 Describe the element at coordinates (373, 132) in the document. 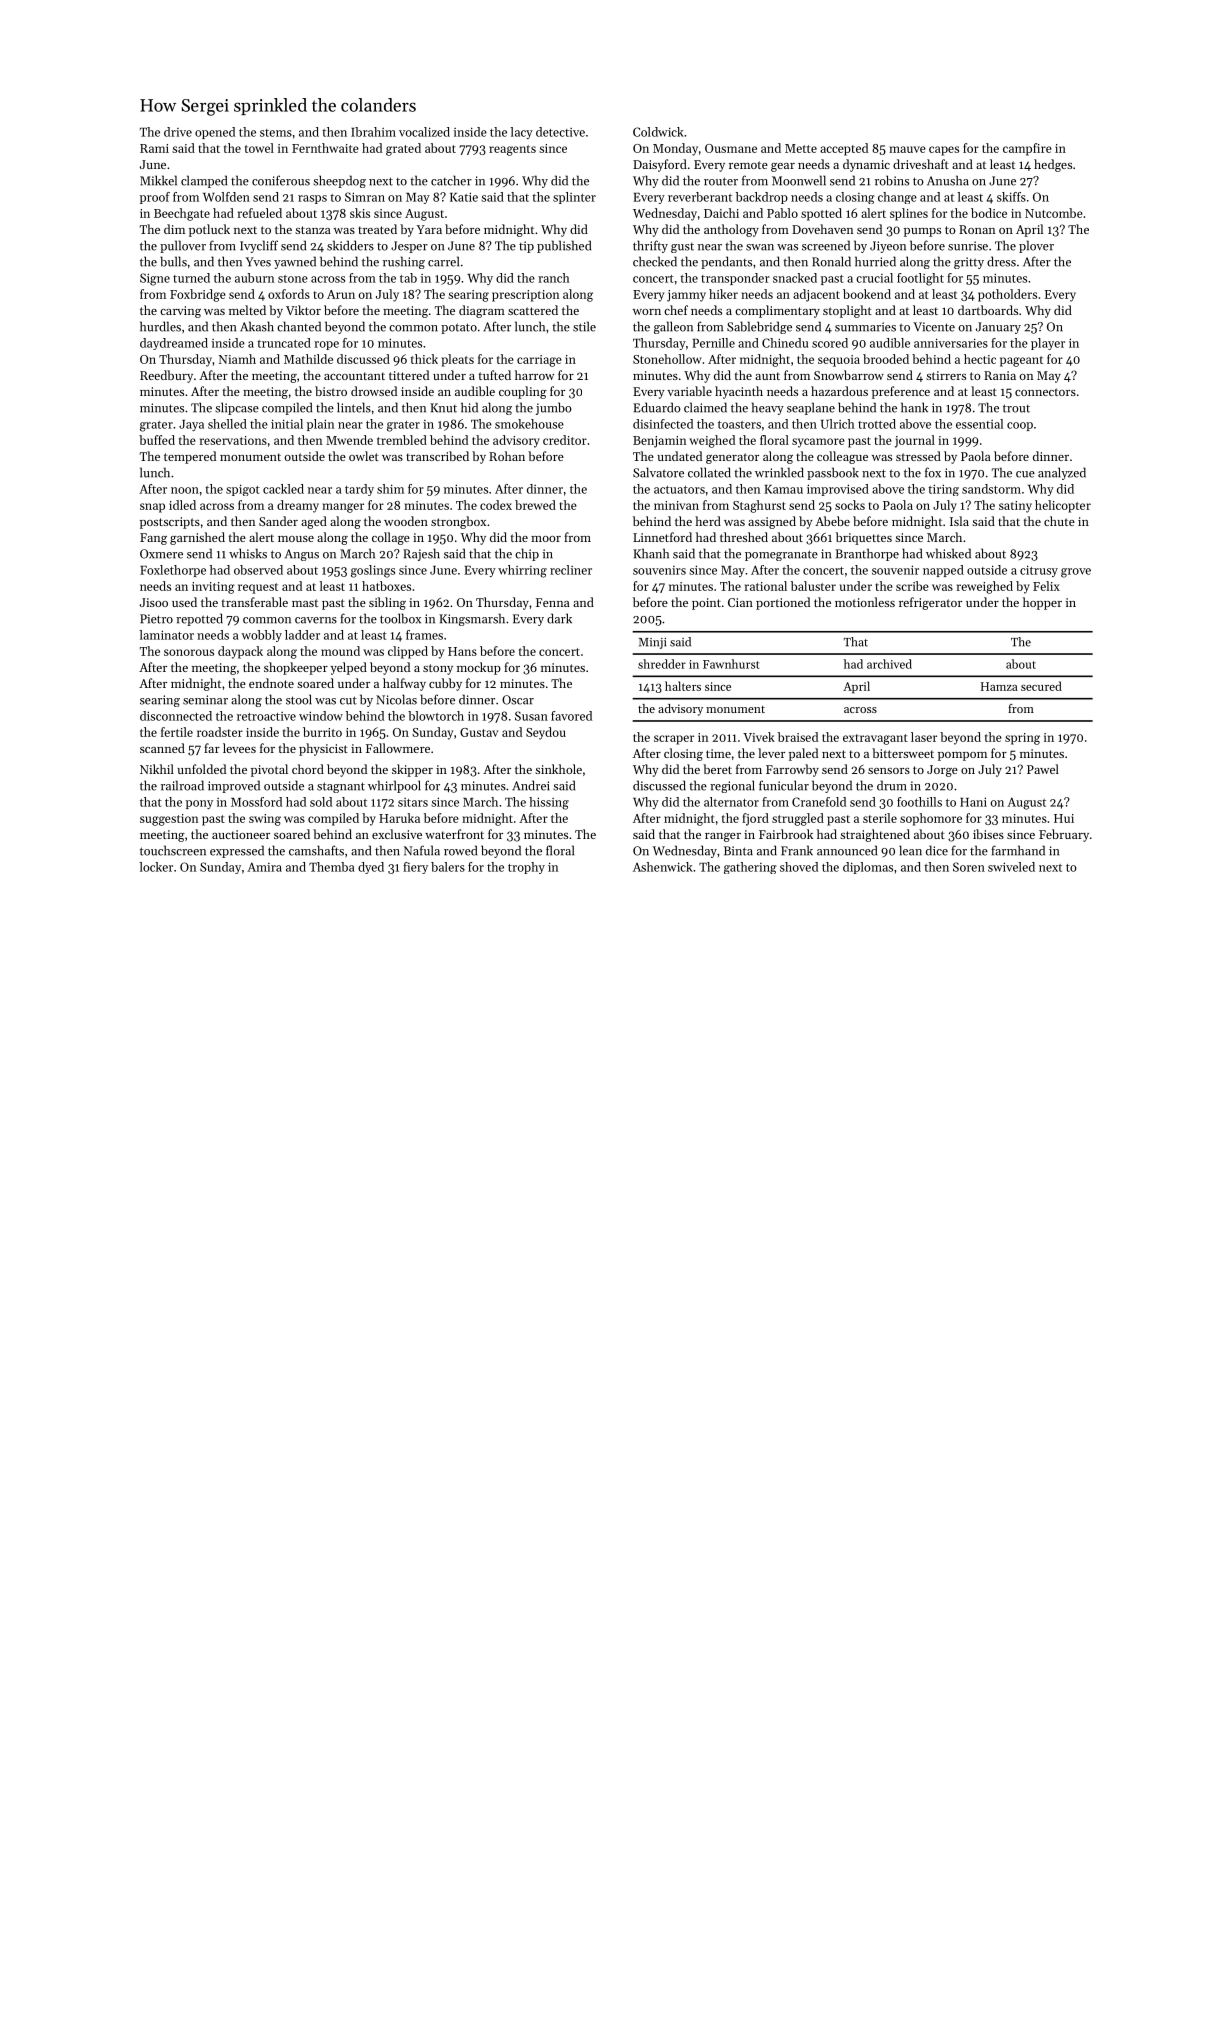

I see `Ibrahim` at that location.
